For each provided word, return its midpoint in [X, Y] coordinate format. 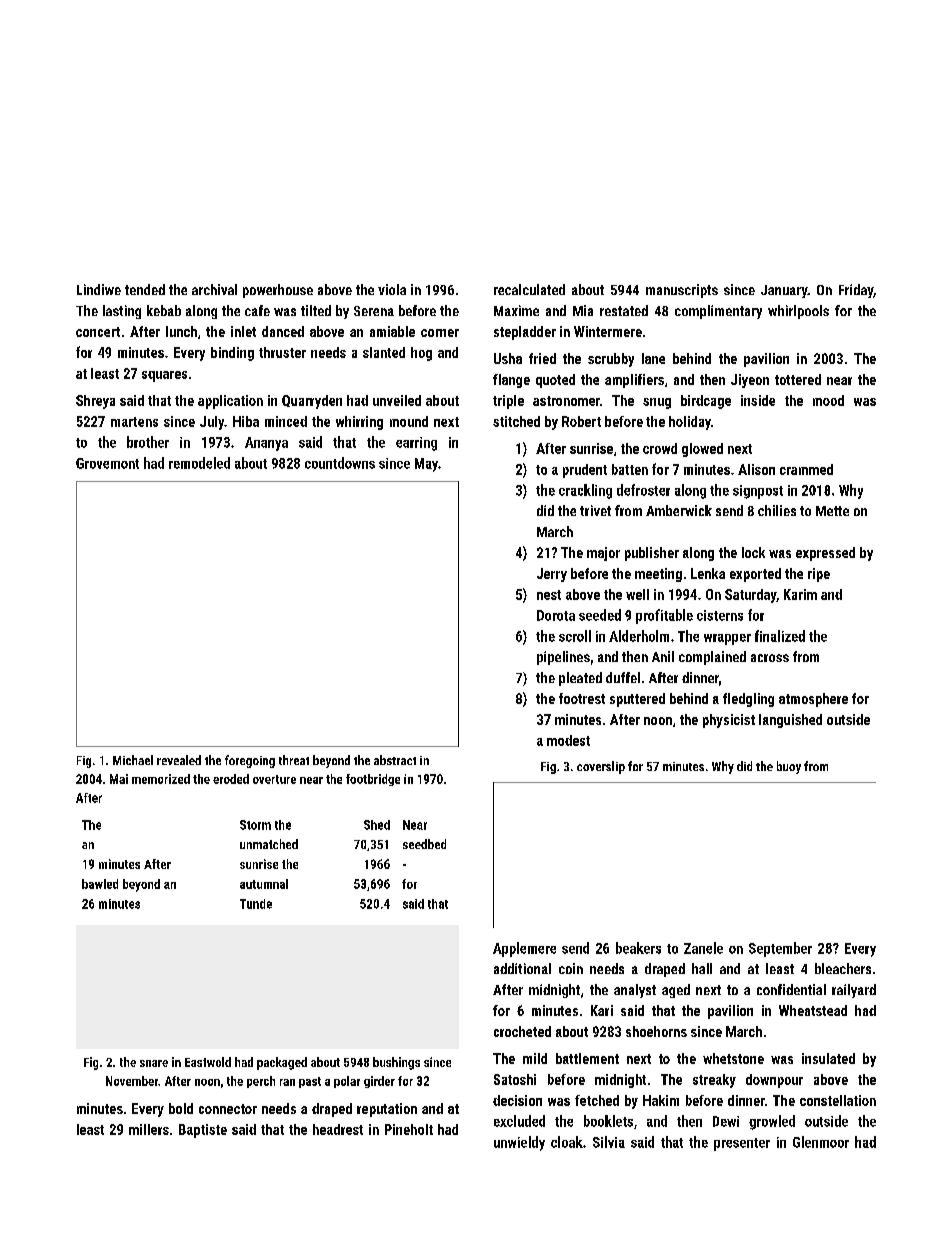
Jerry [552, 575]
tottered [798, 379]
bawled [100, 884]
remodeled [199, 463]
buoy [789, 767]
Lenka [708, 573]
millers [149, 1129]
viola [392, 289]
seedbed [424, 844]
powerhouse [278, 291]
